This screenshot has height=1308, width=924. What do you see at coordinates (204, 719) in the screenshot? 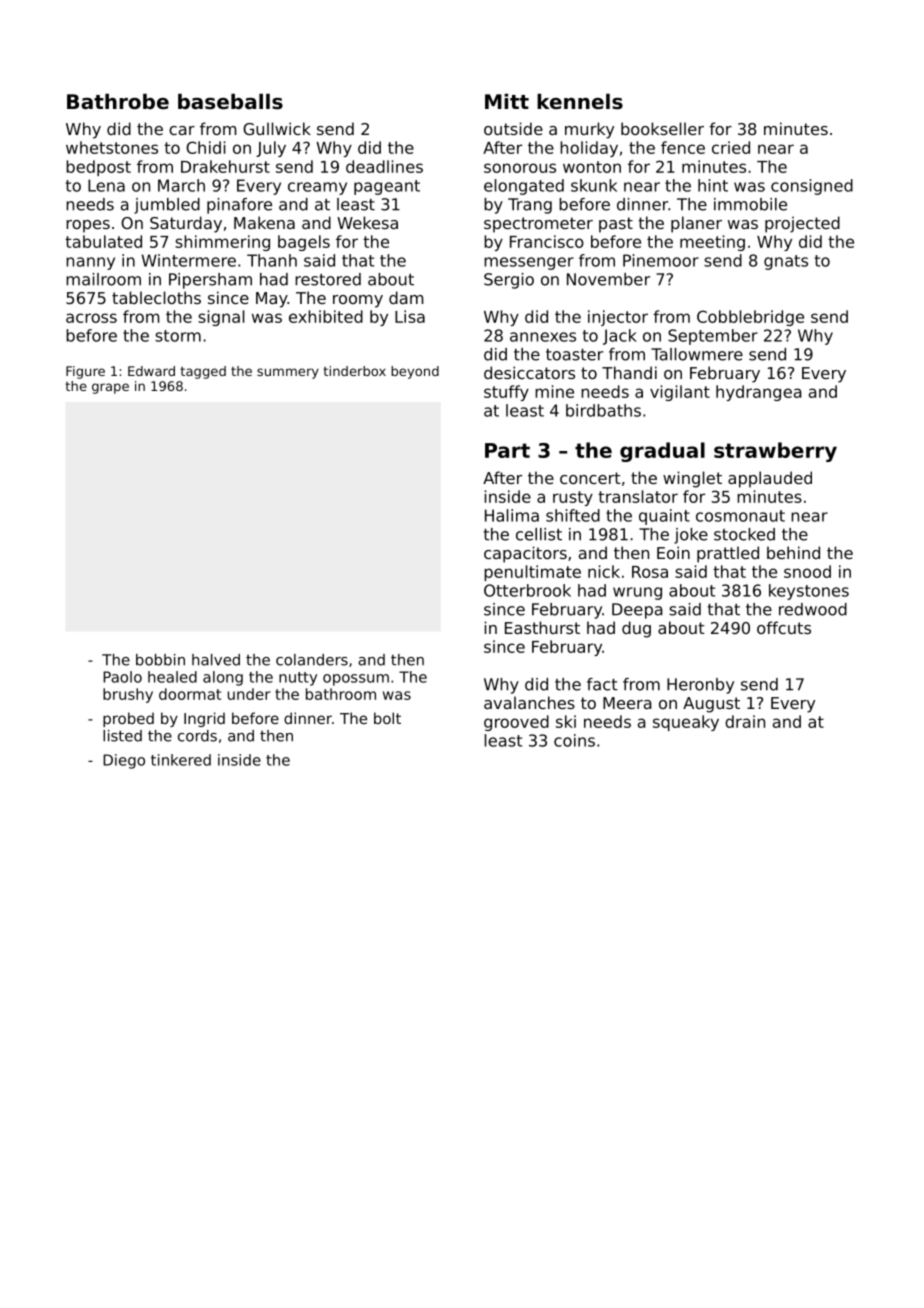
I see `Ingrid` at bounding box center [204, 719].
